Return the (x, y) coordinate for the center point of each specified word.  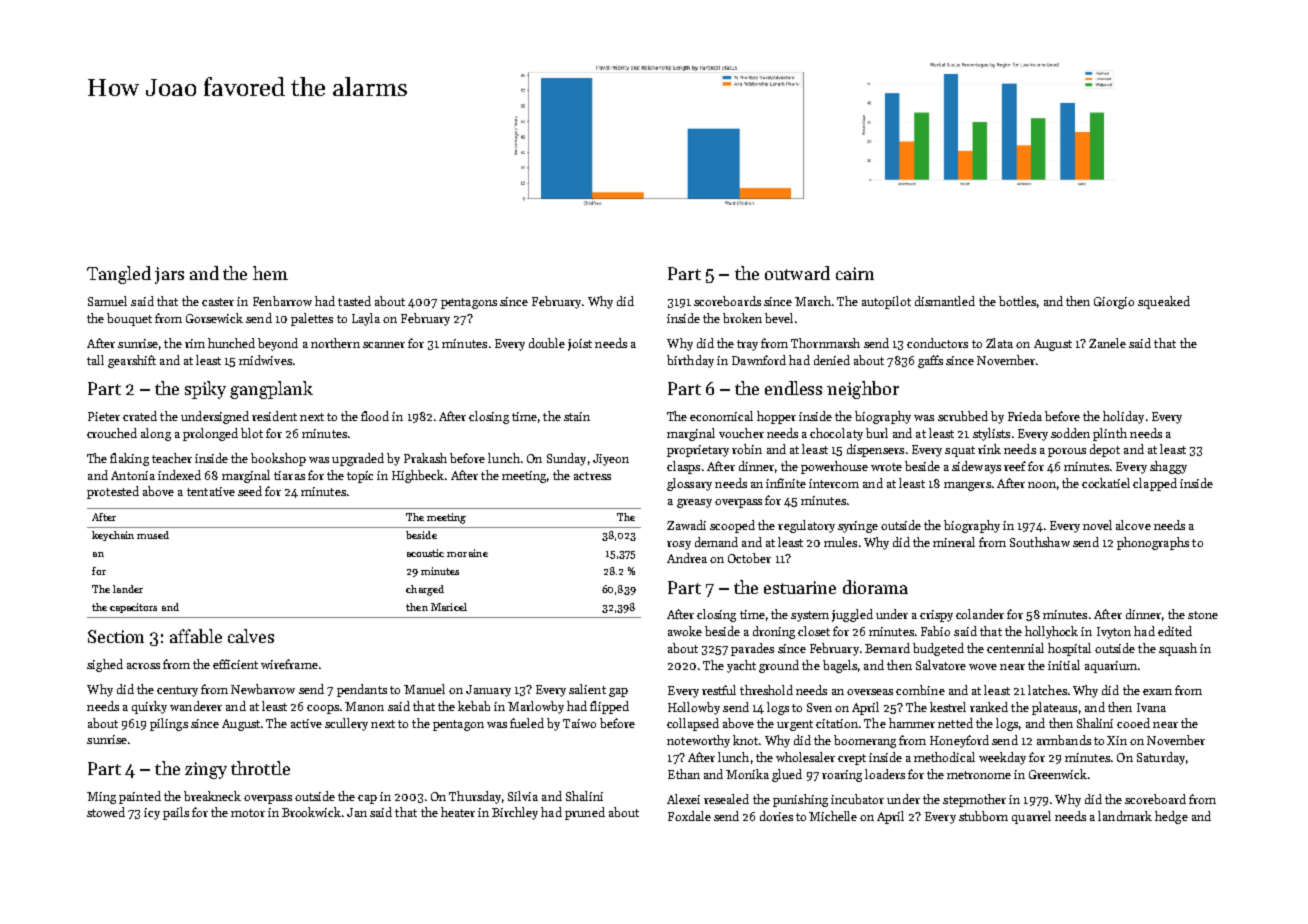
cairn (855, 273)
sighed (105, 665)
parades (752, 649)
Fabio (935, 631)
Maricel (449, 607)
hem (270, 273)
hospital (1069, 649)
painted (140, 797)
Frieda (1025, 416)
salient (587, 689)
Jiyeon (611, 460)
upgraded (358, 459)
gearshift (132, 361)
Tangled (119, 275)
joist (580, 345)
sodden (1070, 433)
